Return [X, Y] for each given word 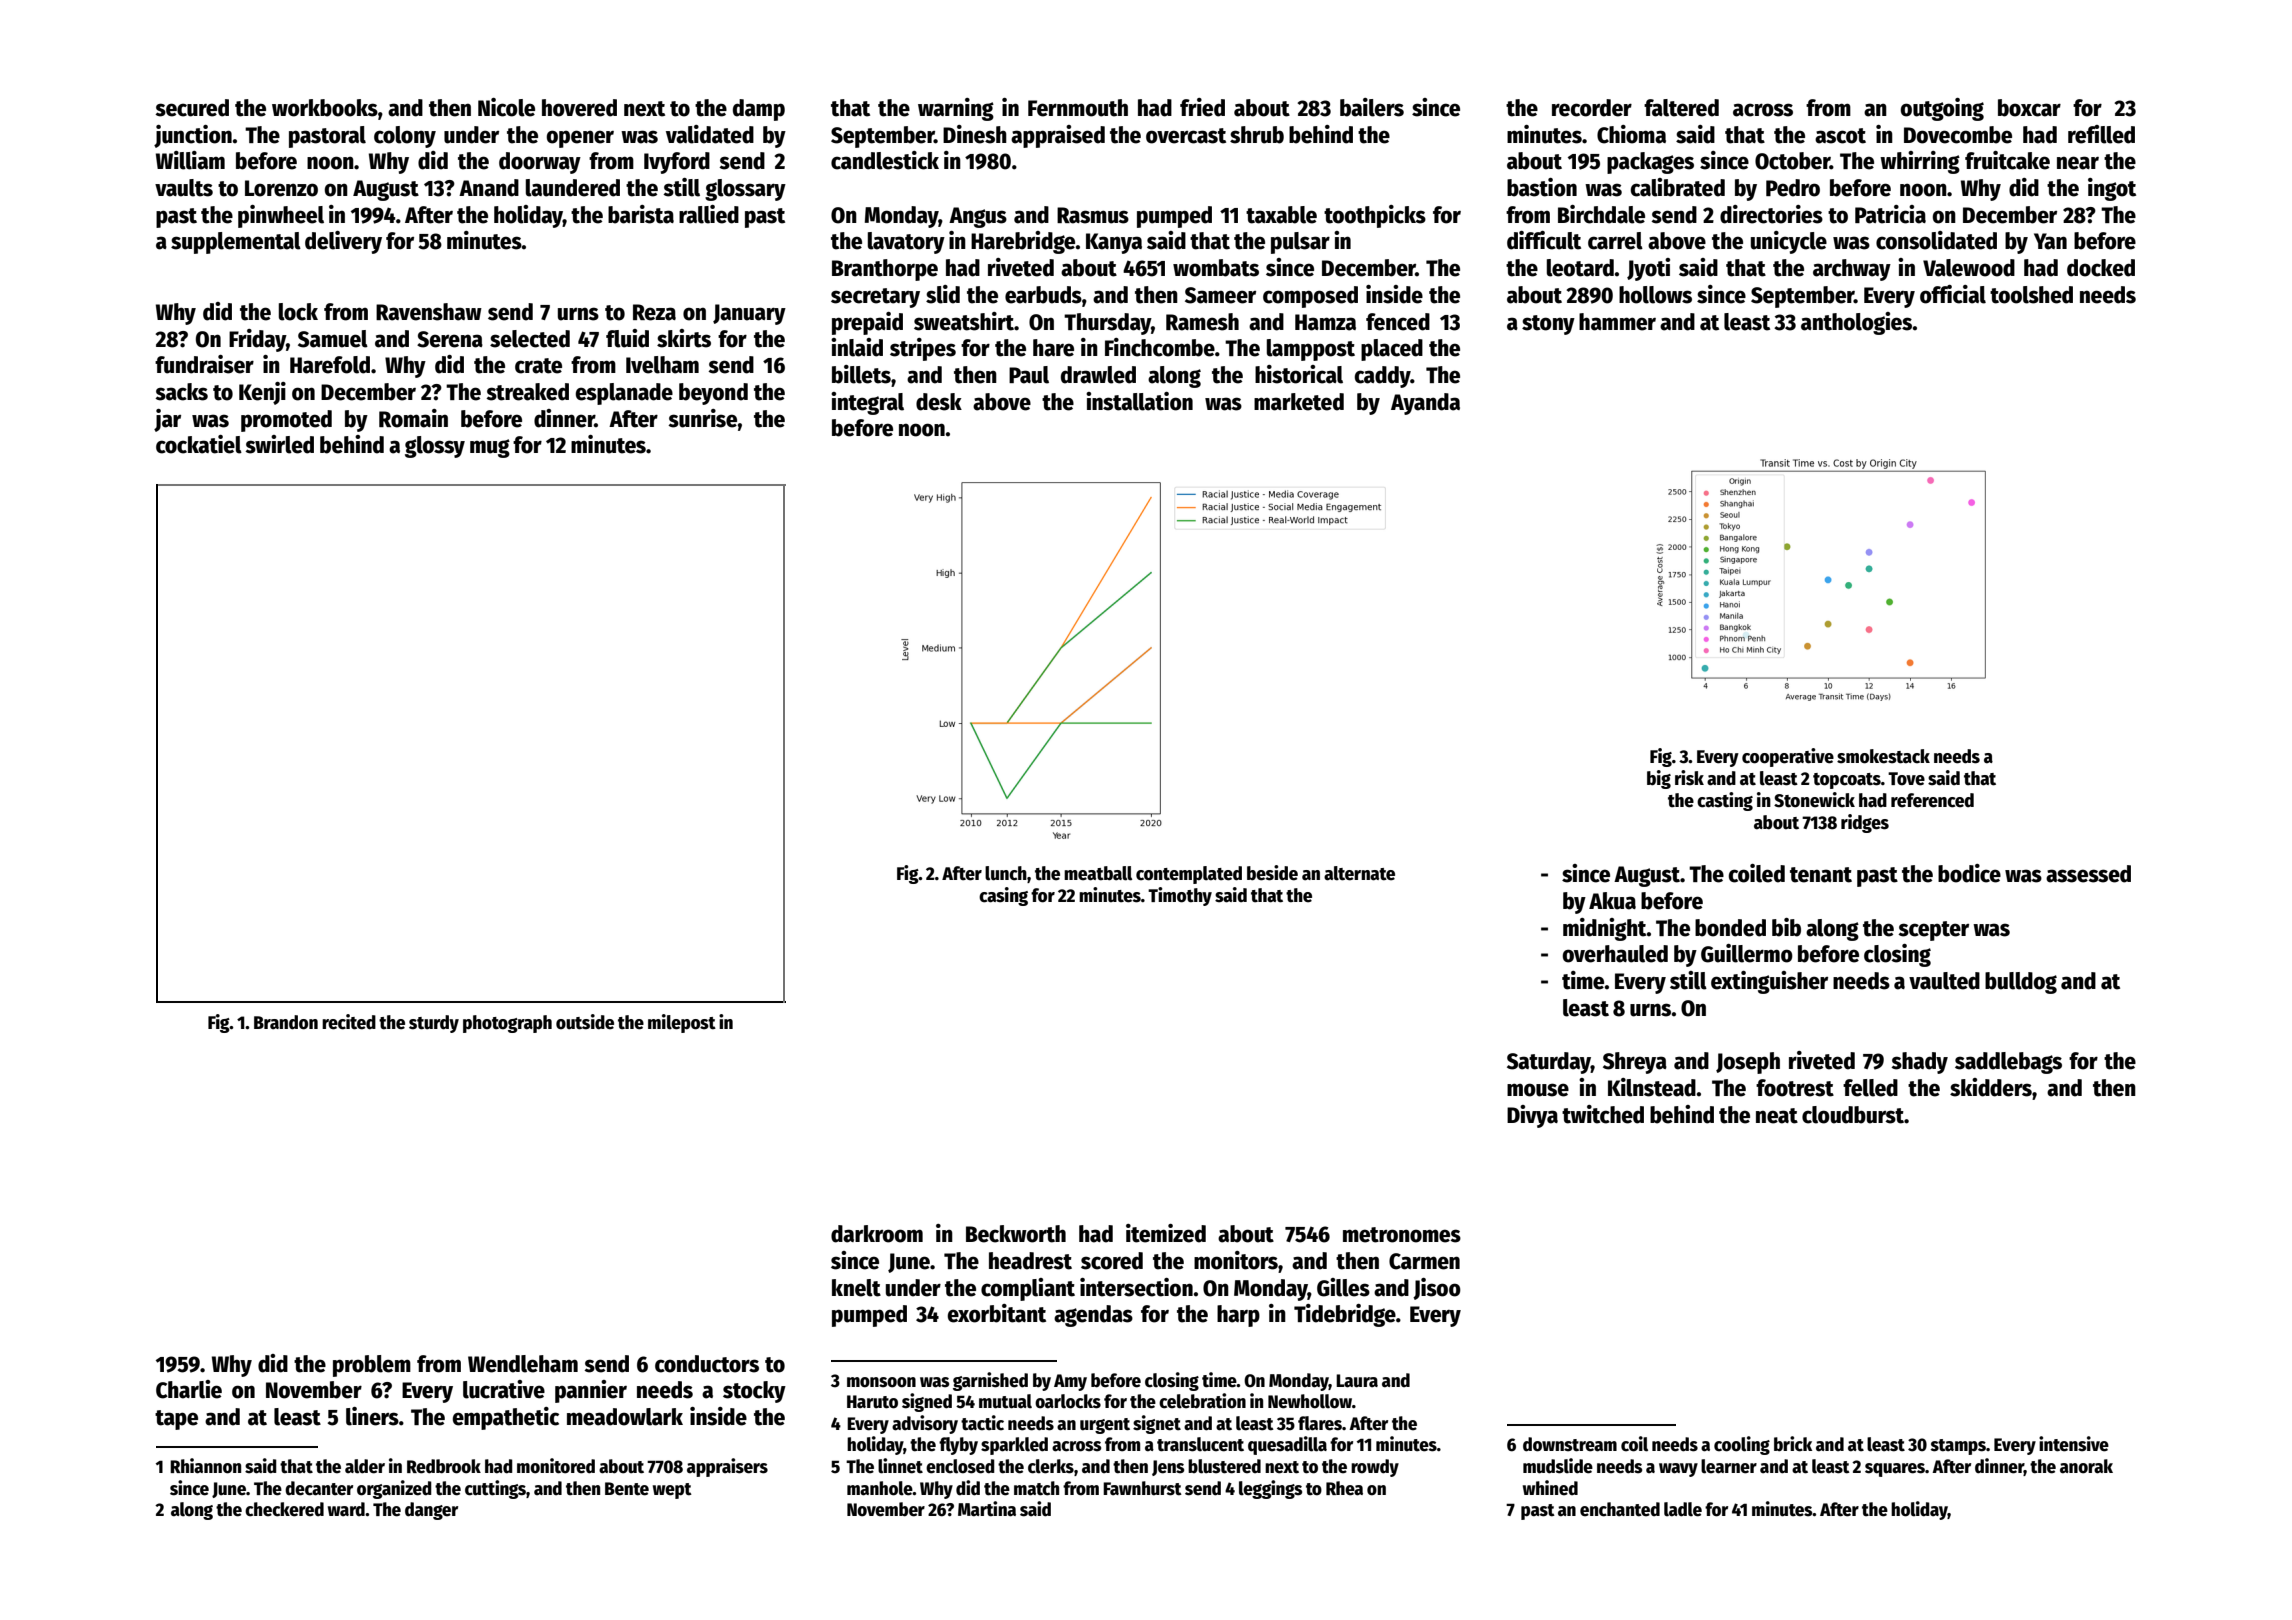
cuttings [495, 1489]
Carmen [1424, 1261]
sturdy [434, 1024]
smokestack [1883, 756]
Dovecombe [1958, 135]
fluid [627, 338]
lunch [1006, 873]
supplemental [236, 243]
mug [490, 448]
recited [349, 1022]
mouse [1538, 1090]
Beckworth [1016, 1234]
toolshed [2031, 295]
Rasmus [1093, 215]
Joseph [1748, 1063]
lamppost [1311, 350]
